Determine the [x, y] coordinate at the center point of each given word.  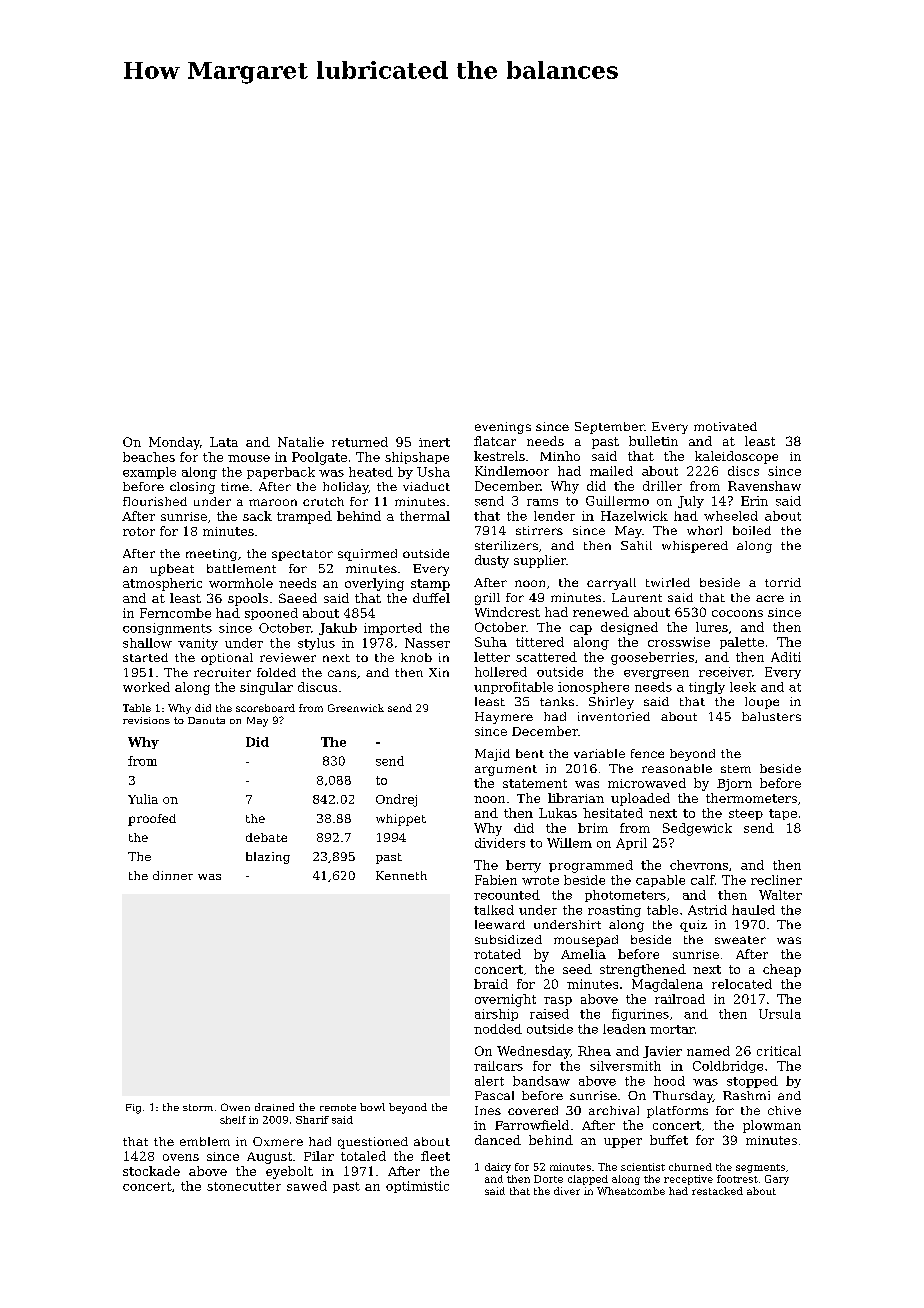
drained [274, 1107]
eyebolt [289, 1172]
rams [542, 502]
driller [662, 486]
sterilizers [506, 545]
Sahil [636, 545]
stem [736, 769]
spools [248, 599]
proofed [152, 820]
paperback [281, 473]
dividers [500, 843]
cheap [782, 970]
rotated [497, 954]
